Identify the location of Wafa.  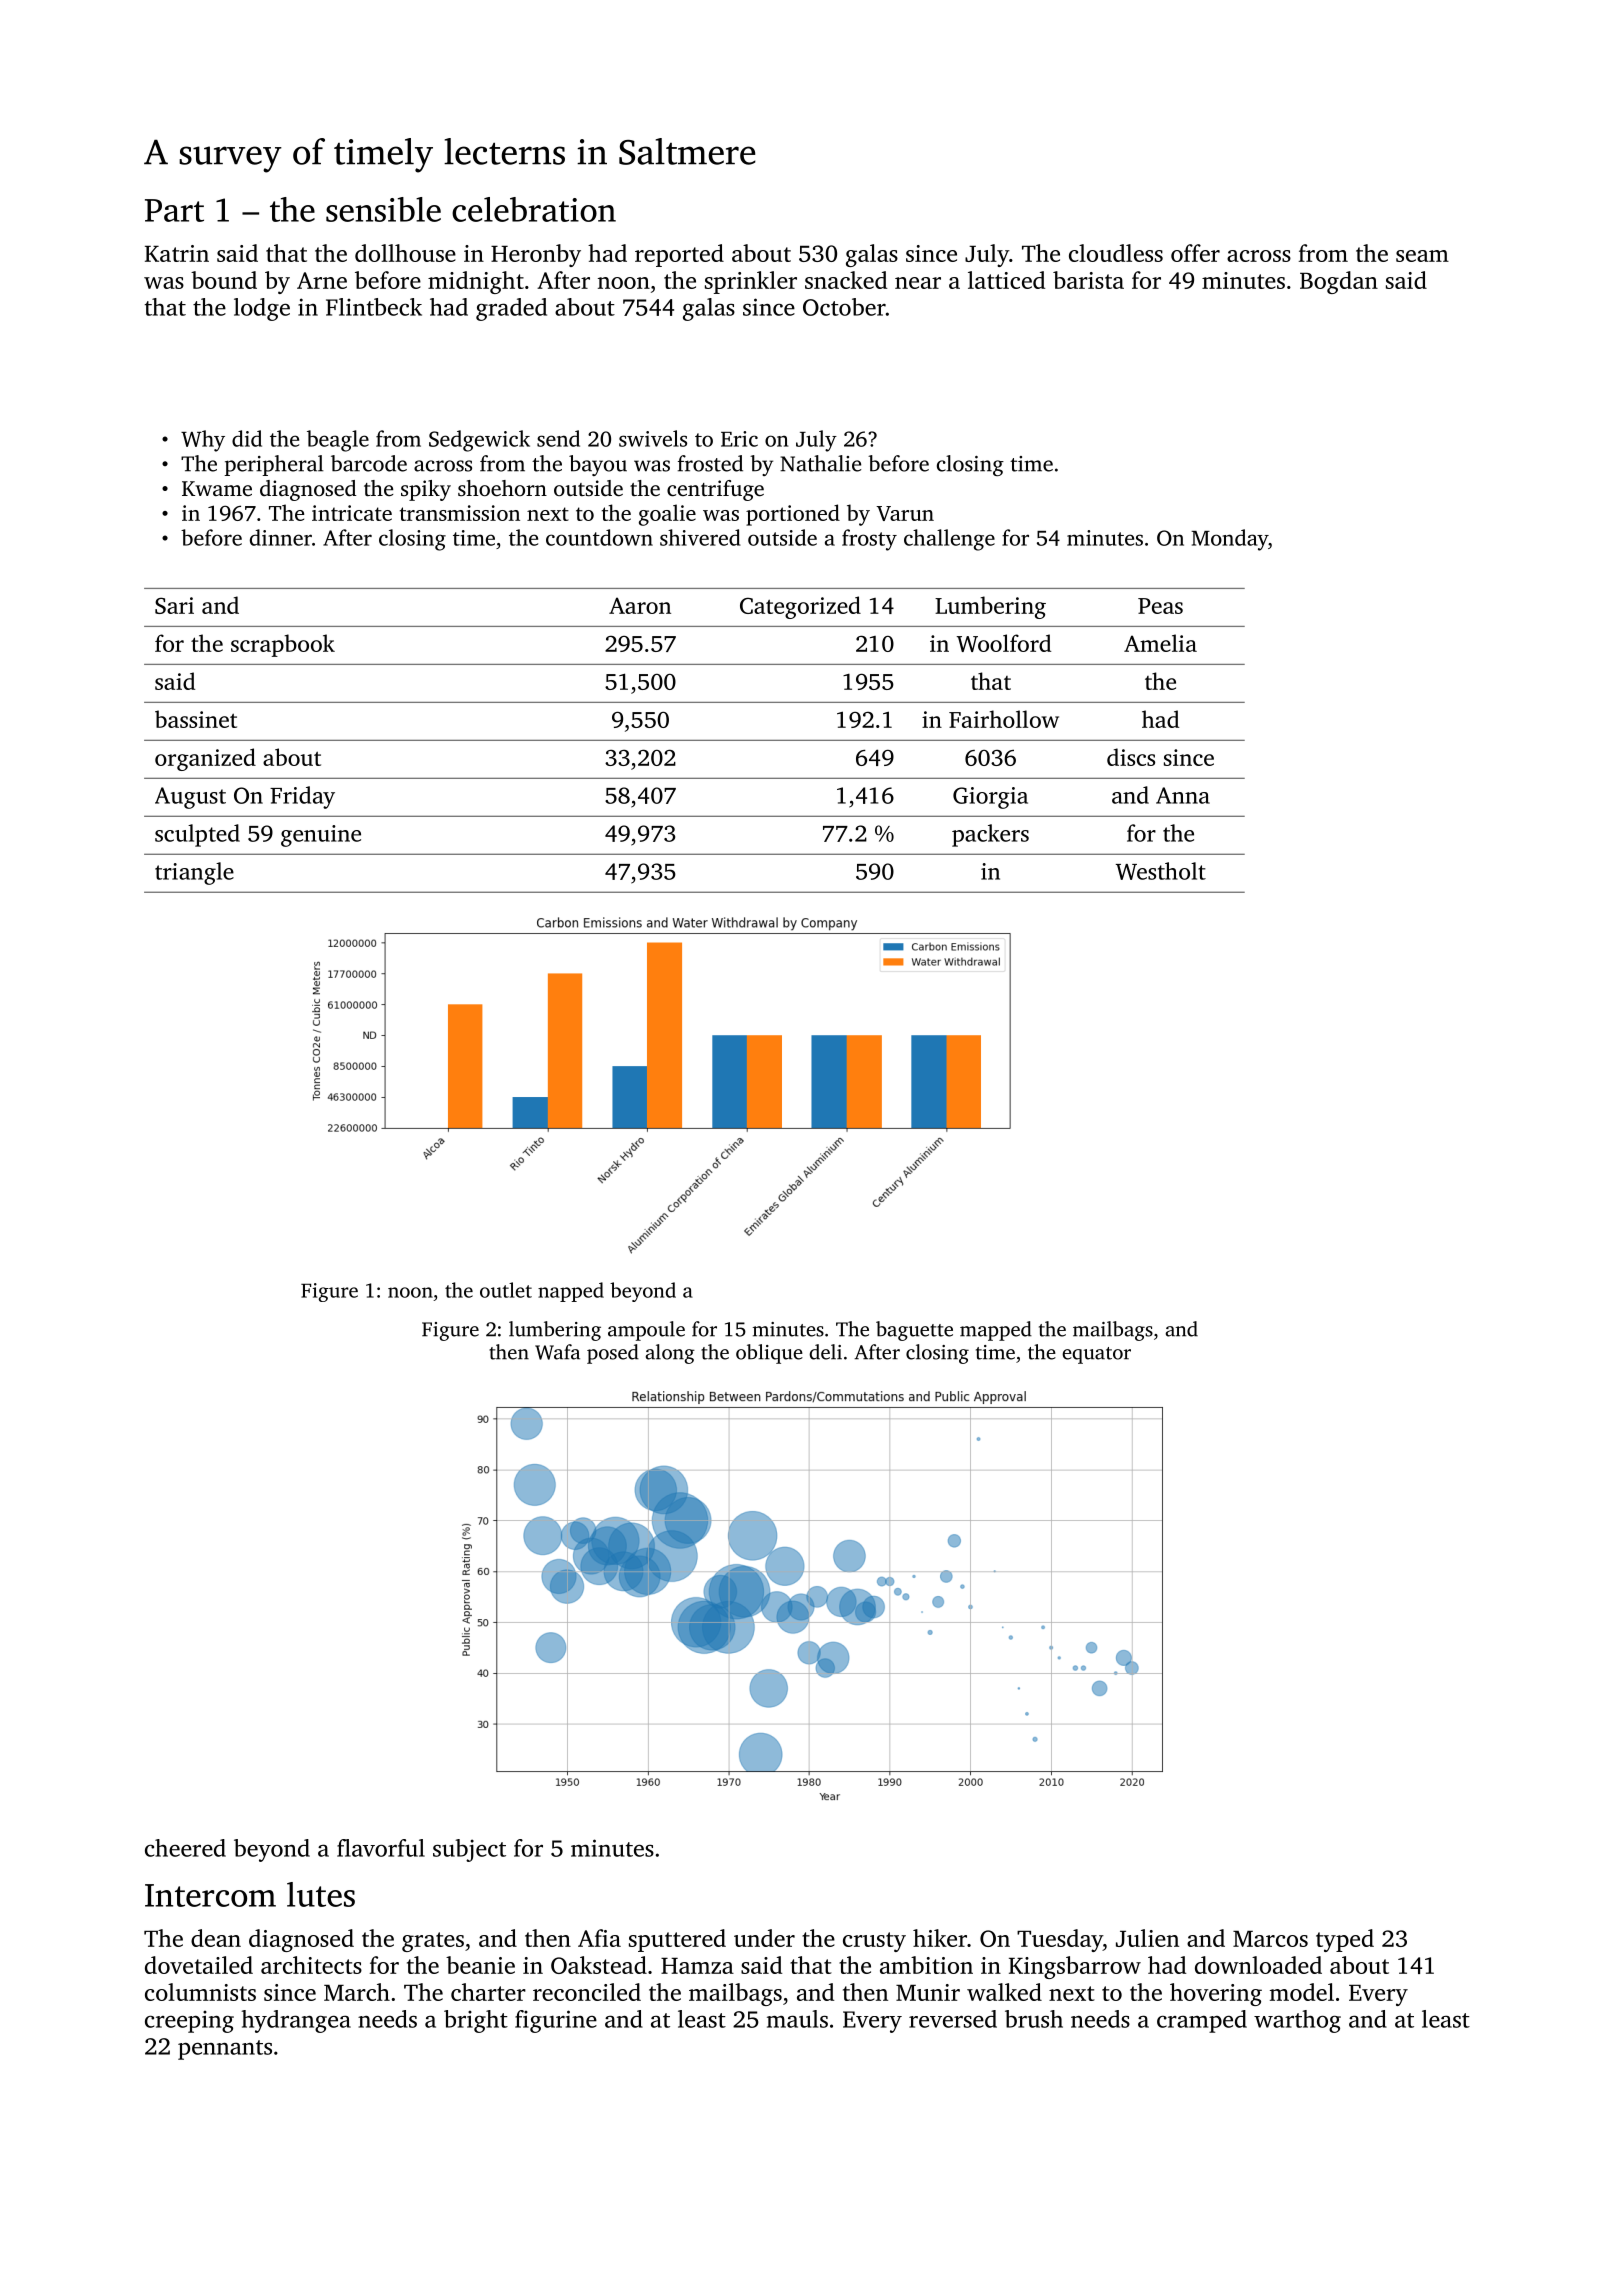
(557, 1352).
